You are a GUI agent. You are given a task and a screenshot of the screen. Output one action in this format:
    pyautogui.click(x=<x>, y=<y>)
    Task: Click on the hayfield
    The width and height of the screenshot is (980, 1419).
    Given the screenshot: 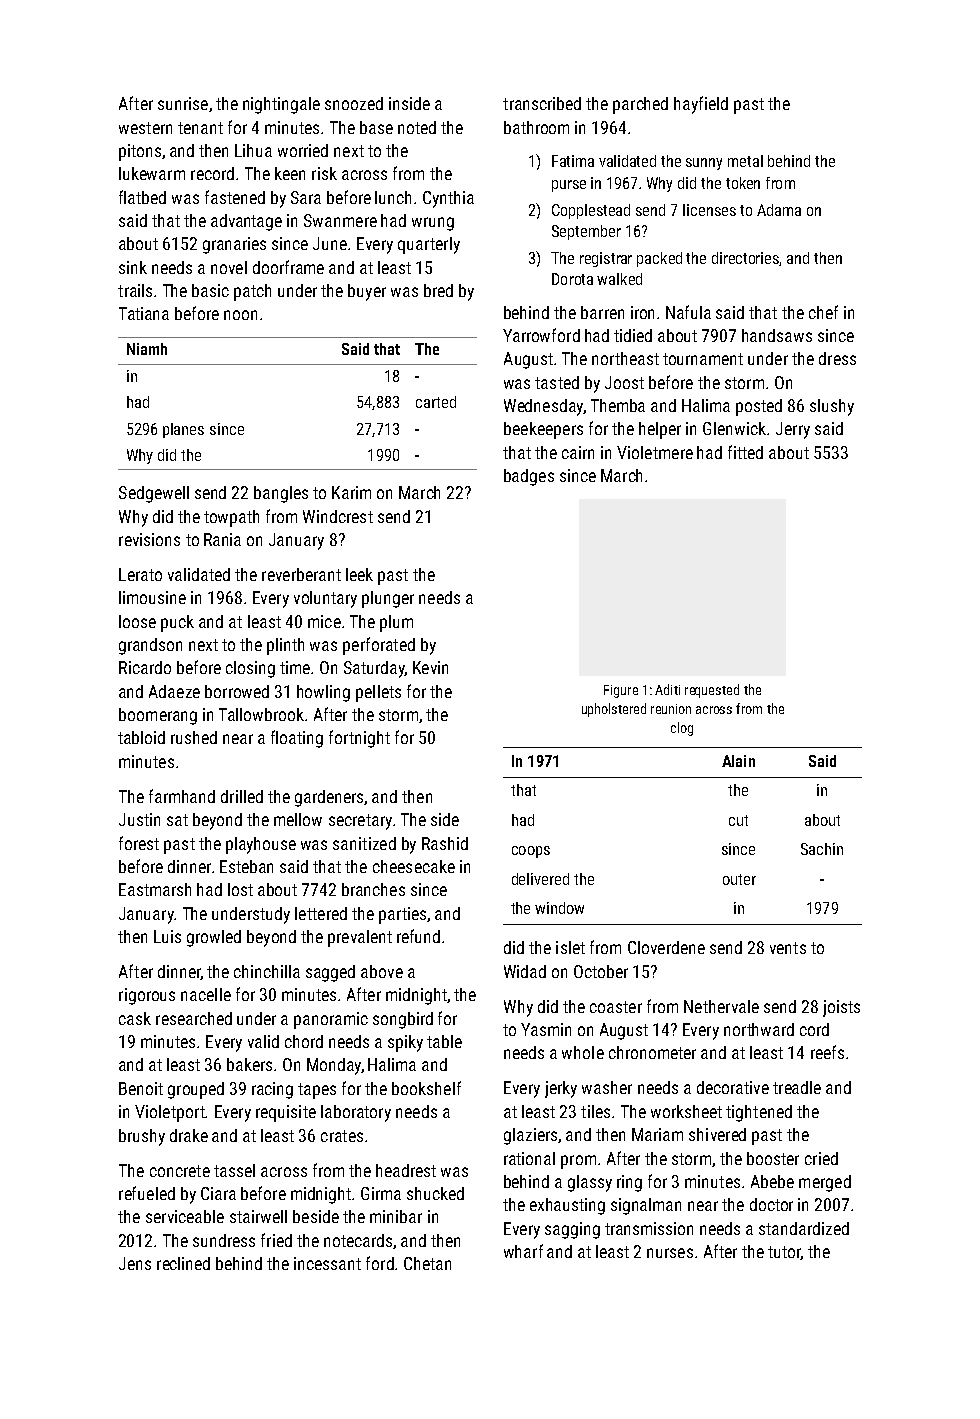 What is the action you would take?
    pyautogui.click(x=701, y=105)
